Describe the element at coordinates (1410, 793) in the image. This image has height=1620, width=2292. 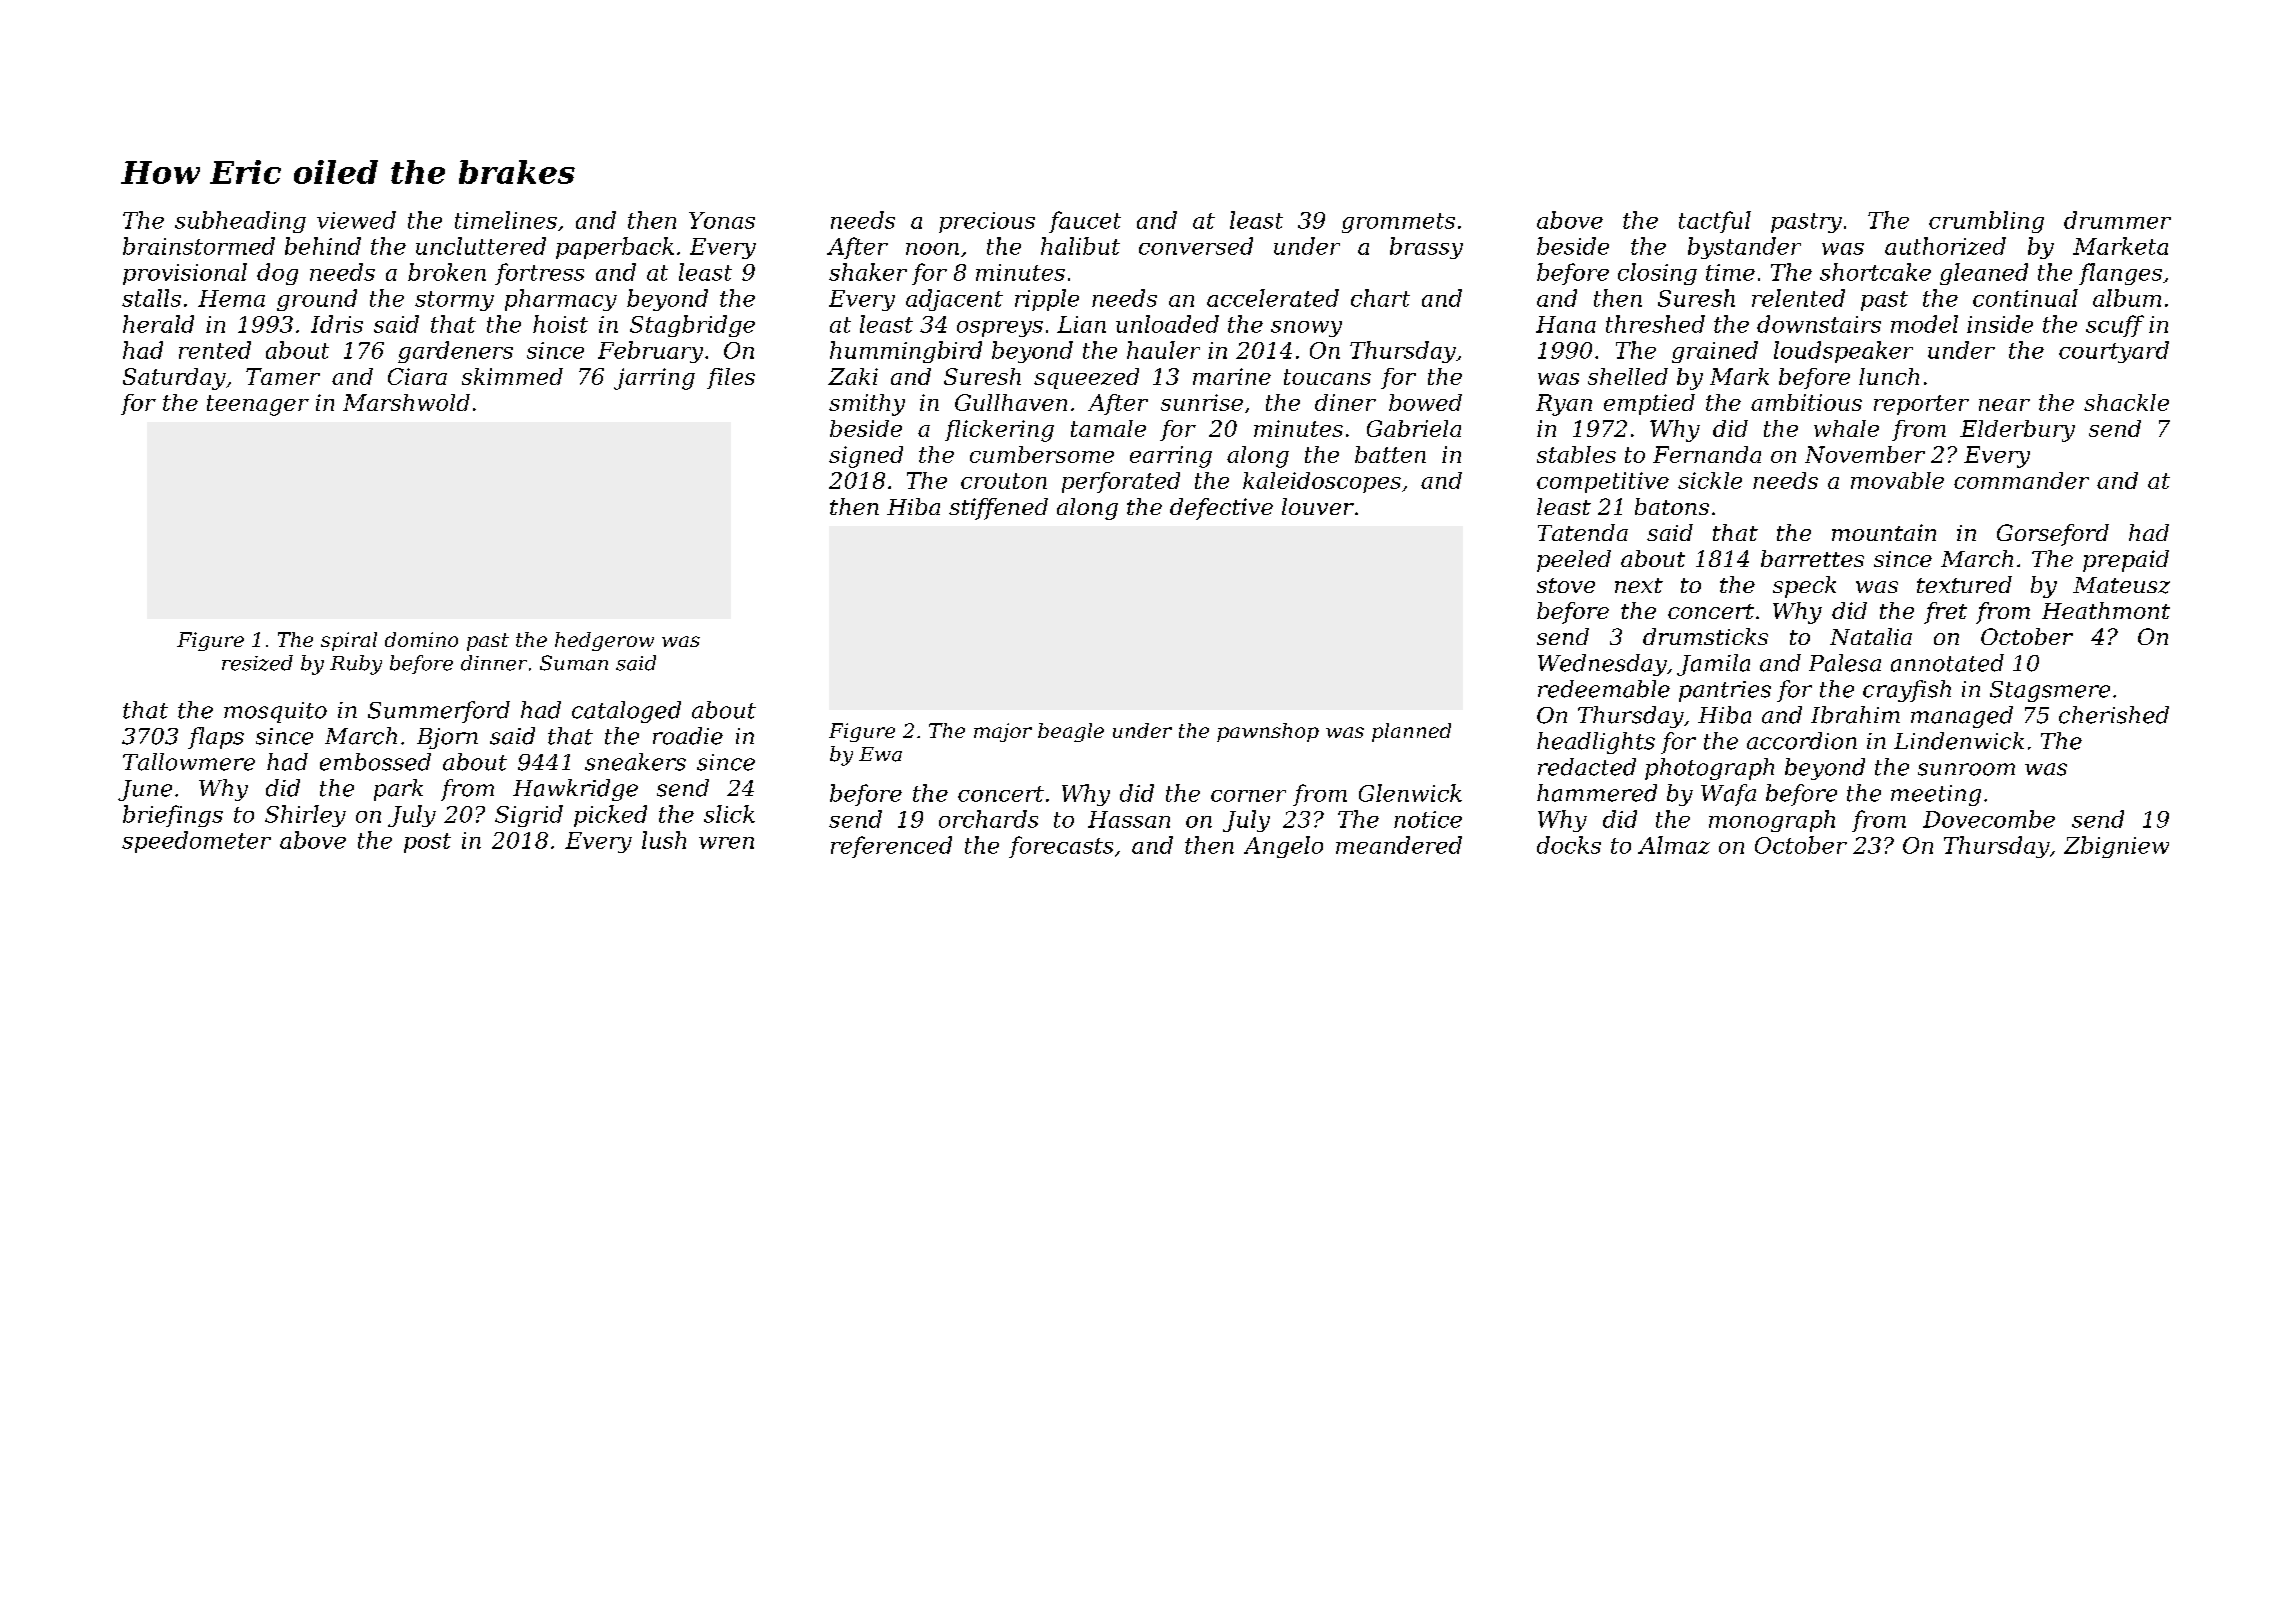
I see `Glenwick` at that location.
